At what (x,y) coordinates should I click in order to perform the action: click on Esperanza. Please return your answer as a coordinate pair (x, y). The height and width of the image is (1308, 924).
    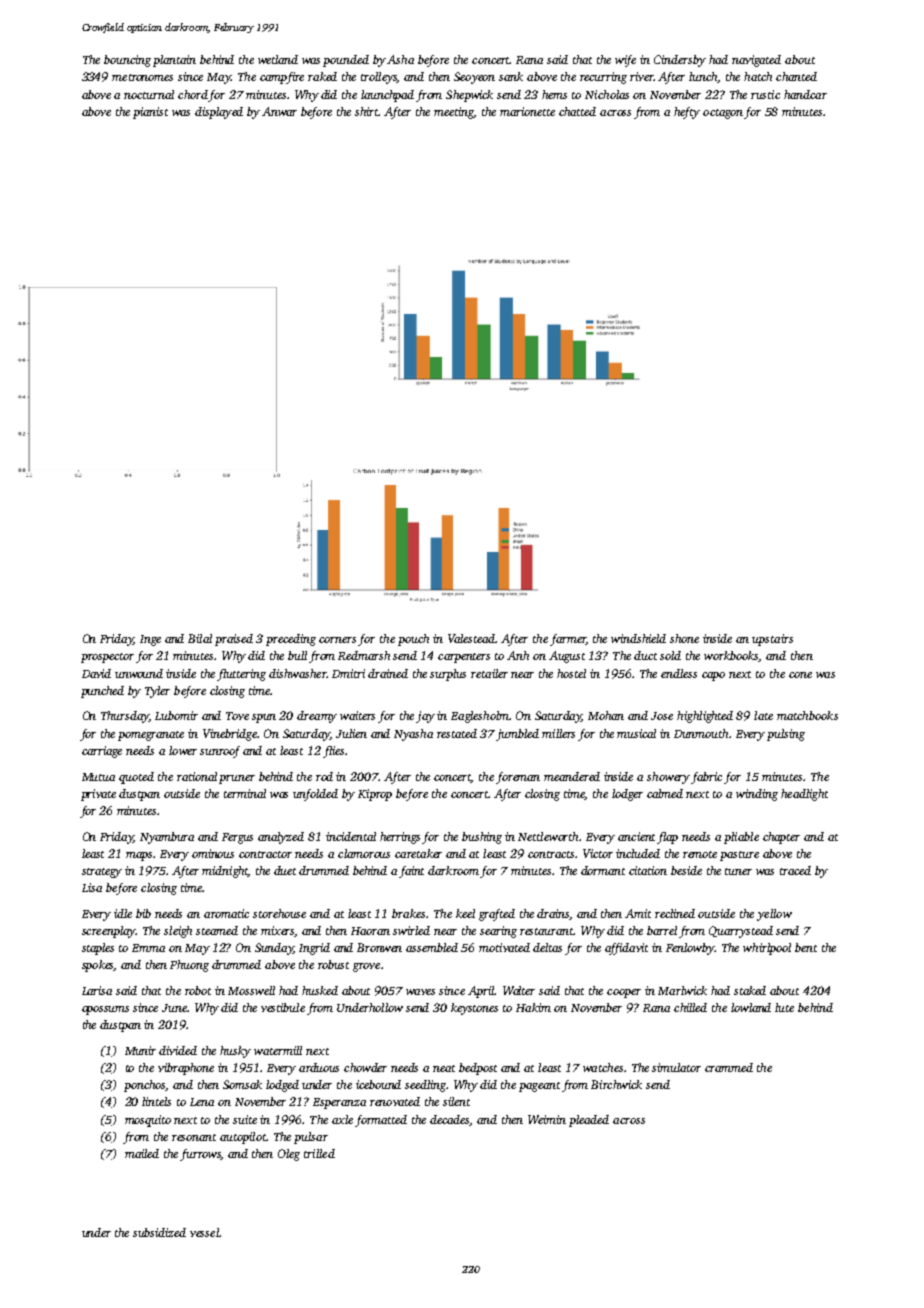
    Looking at the image, I should click on (339, 1103).
